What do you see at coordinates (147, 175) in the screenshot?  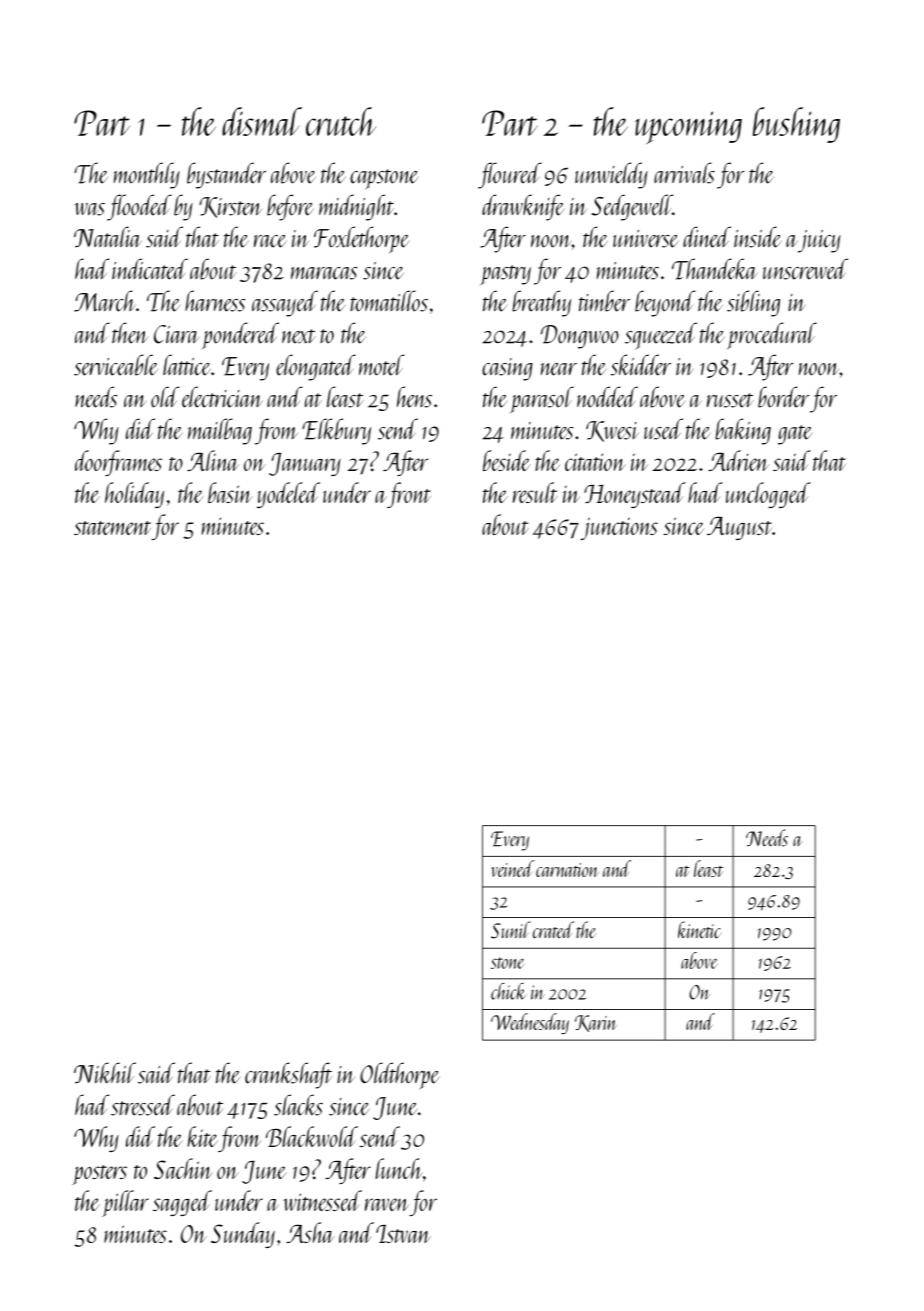 I see `monthly` at bounding box center [147, 175].
